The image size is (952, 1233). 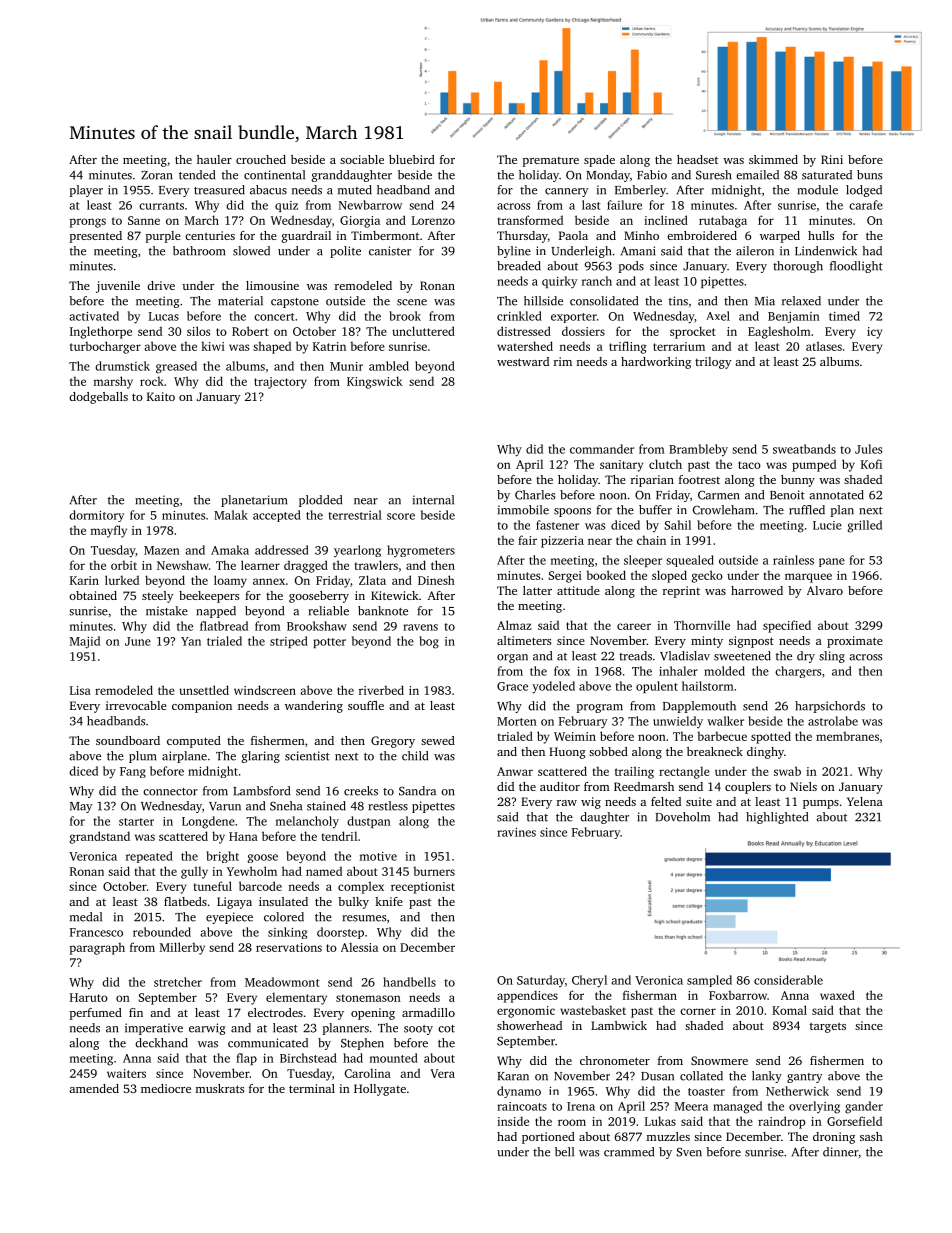 What do you see at coordinates (524, 640) in the screenshot?
I see `altimeters` at bounding box center [524, 640].
